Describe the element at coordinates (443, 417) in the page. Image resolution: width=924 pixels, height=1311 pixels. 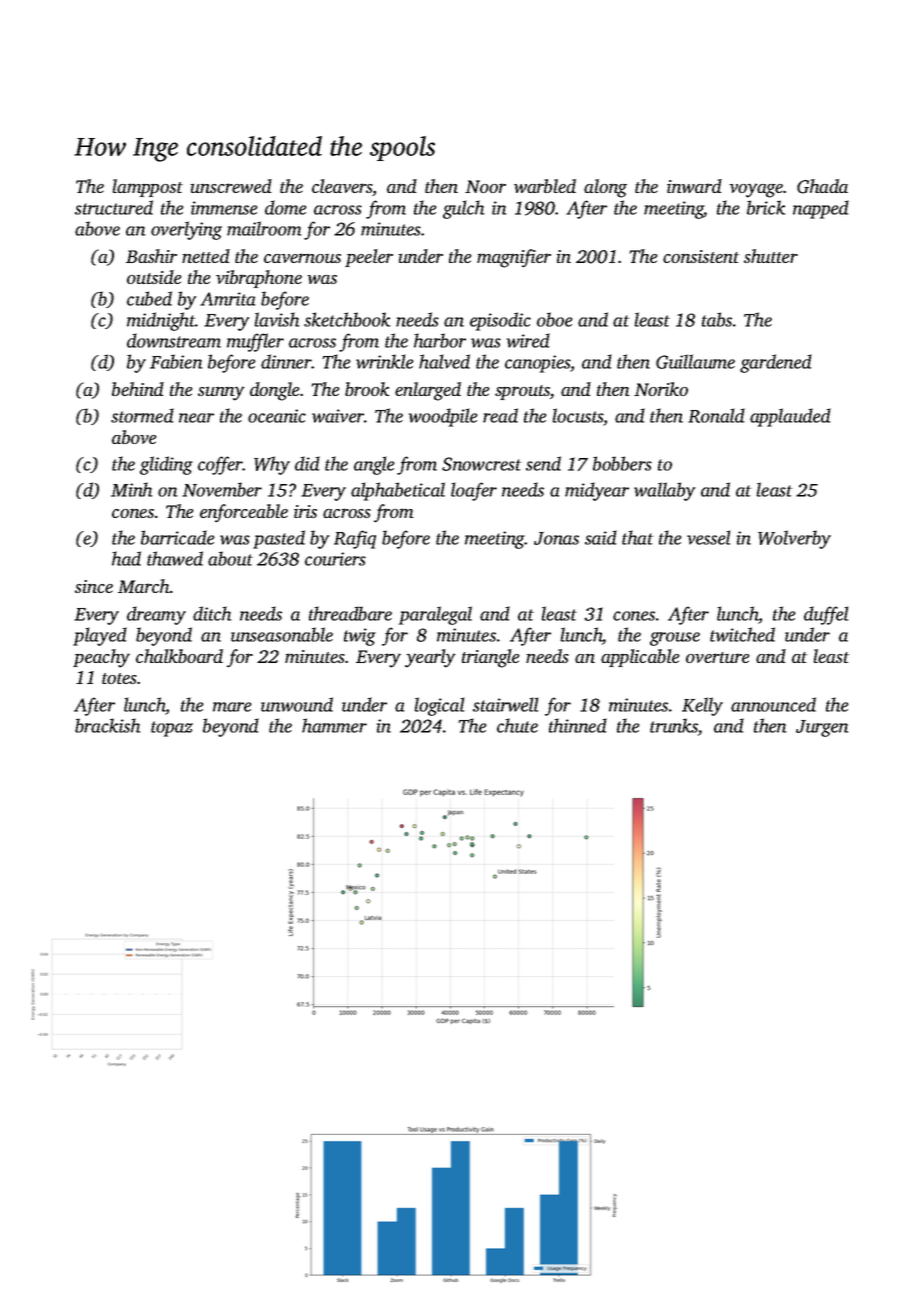
I see `woodpile` at that location.
